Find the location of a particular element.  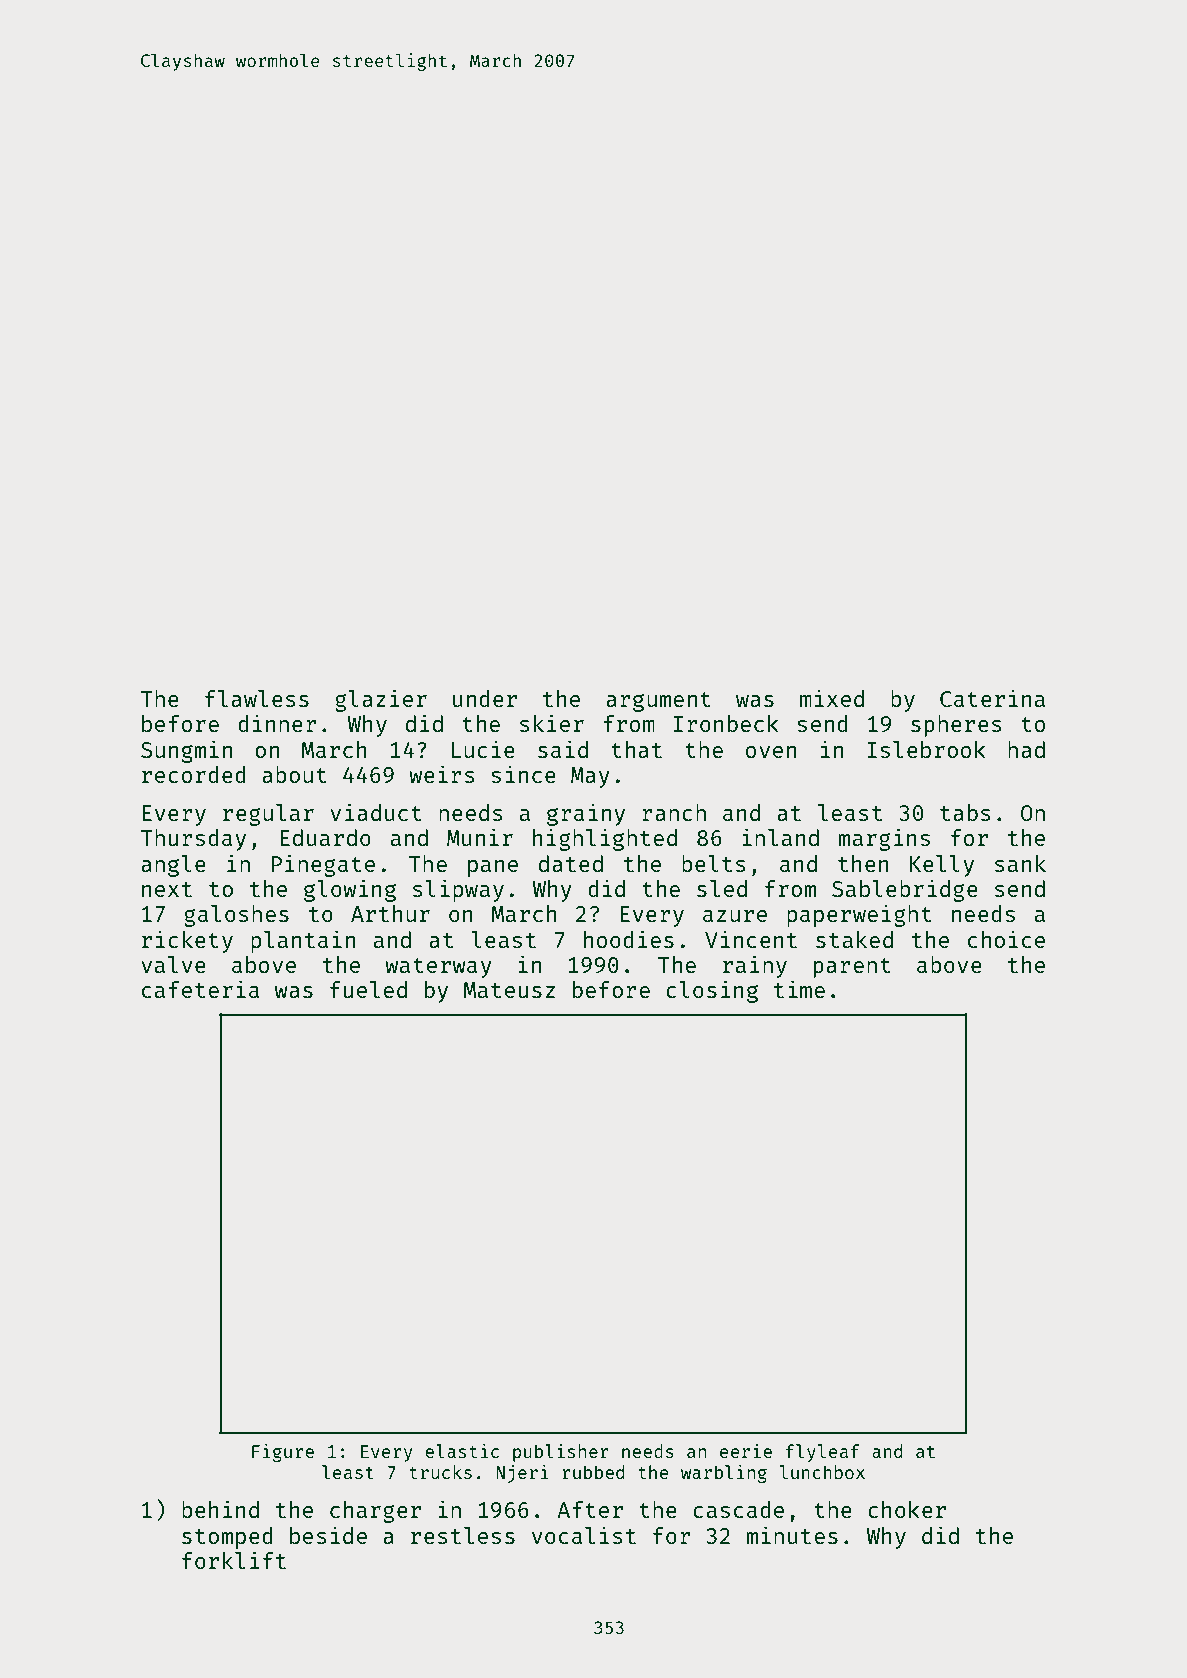

Pinegate is located at coordinates (323, 865).
